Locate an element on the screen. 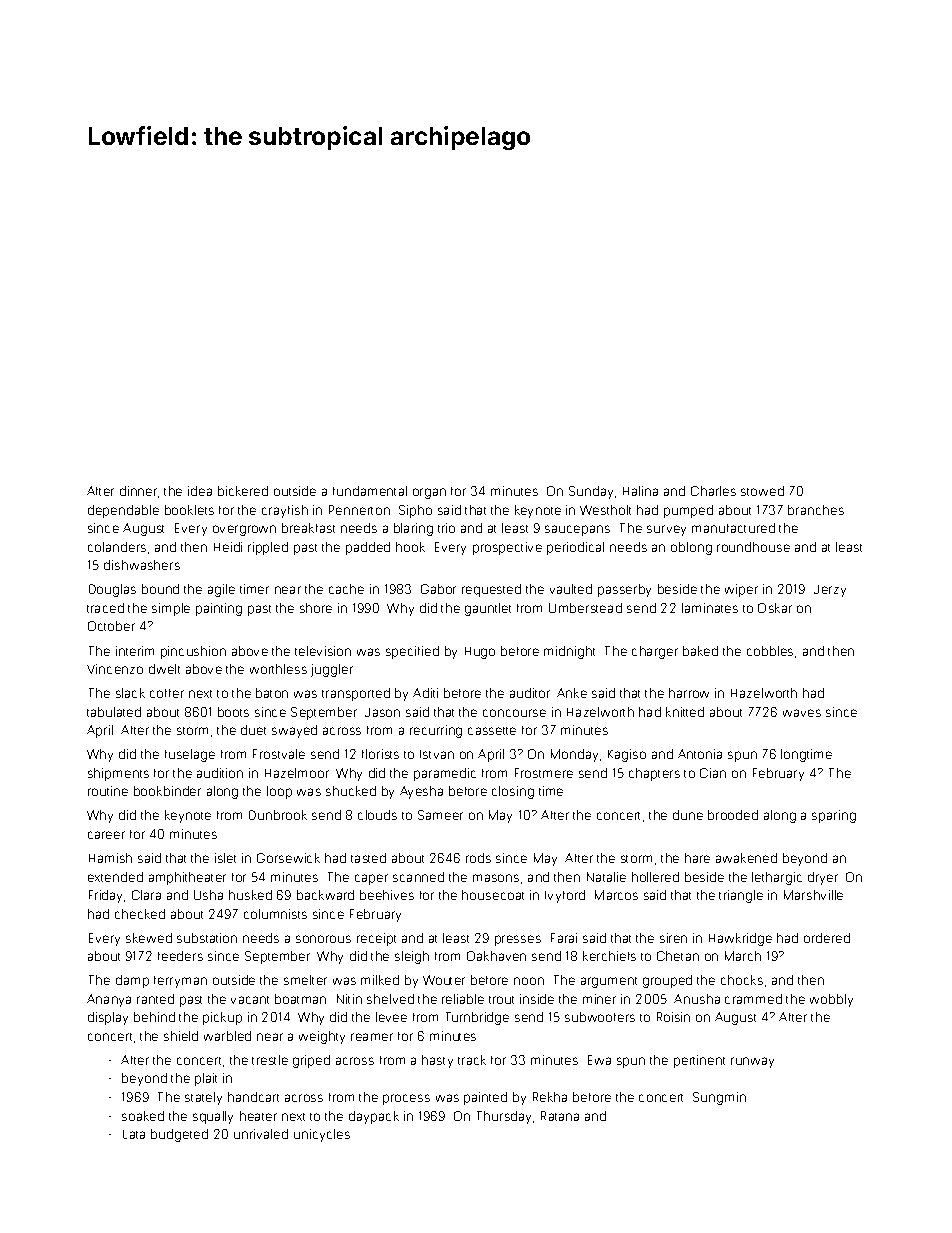  cache is located at coordinates (346, 589).
